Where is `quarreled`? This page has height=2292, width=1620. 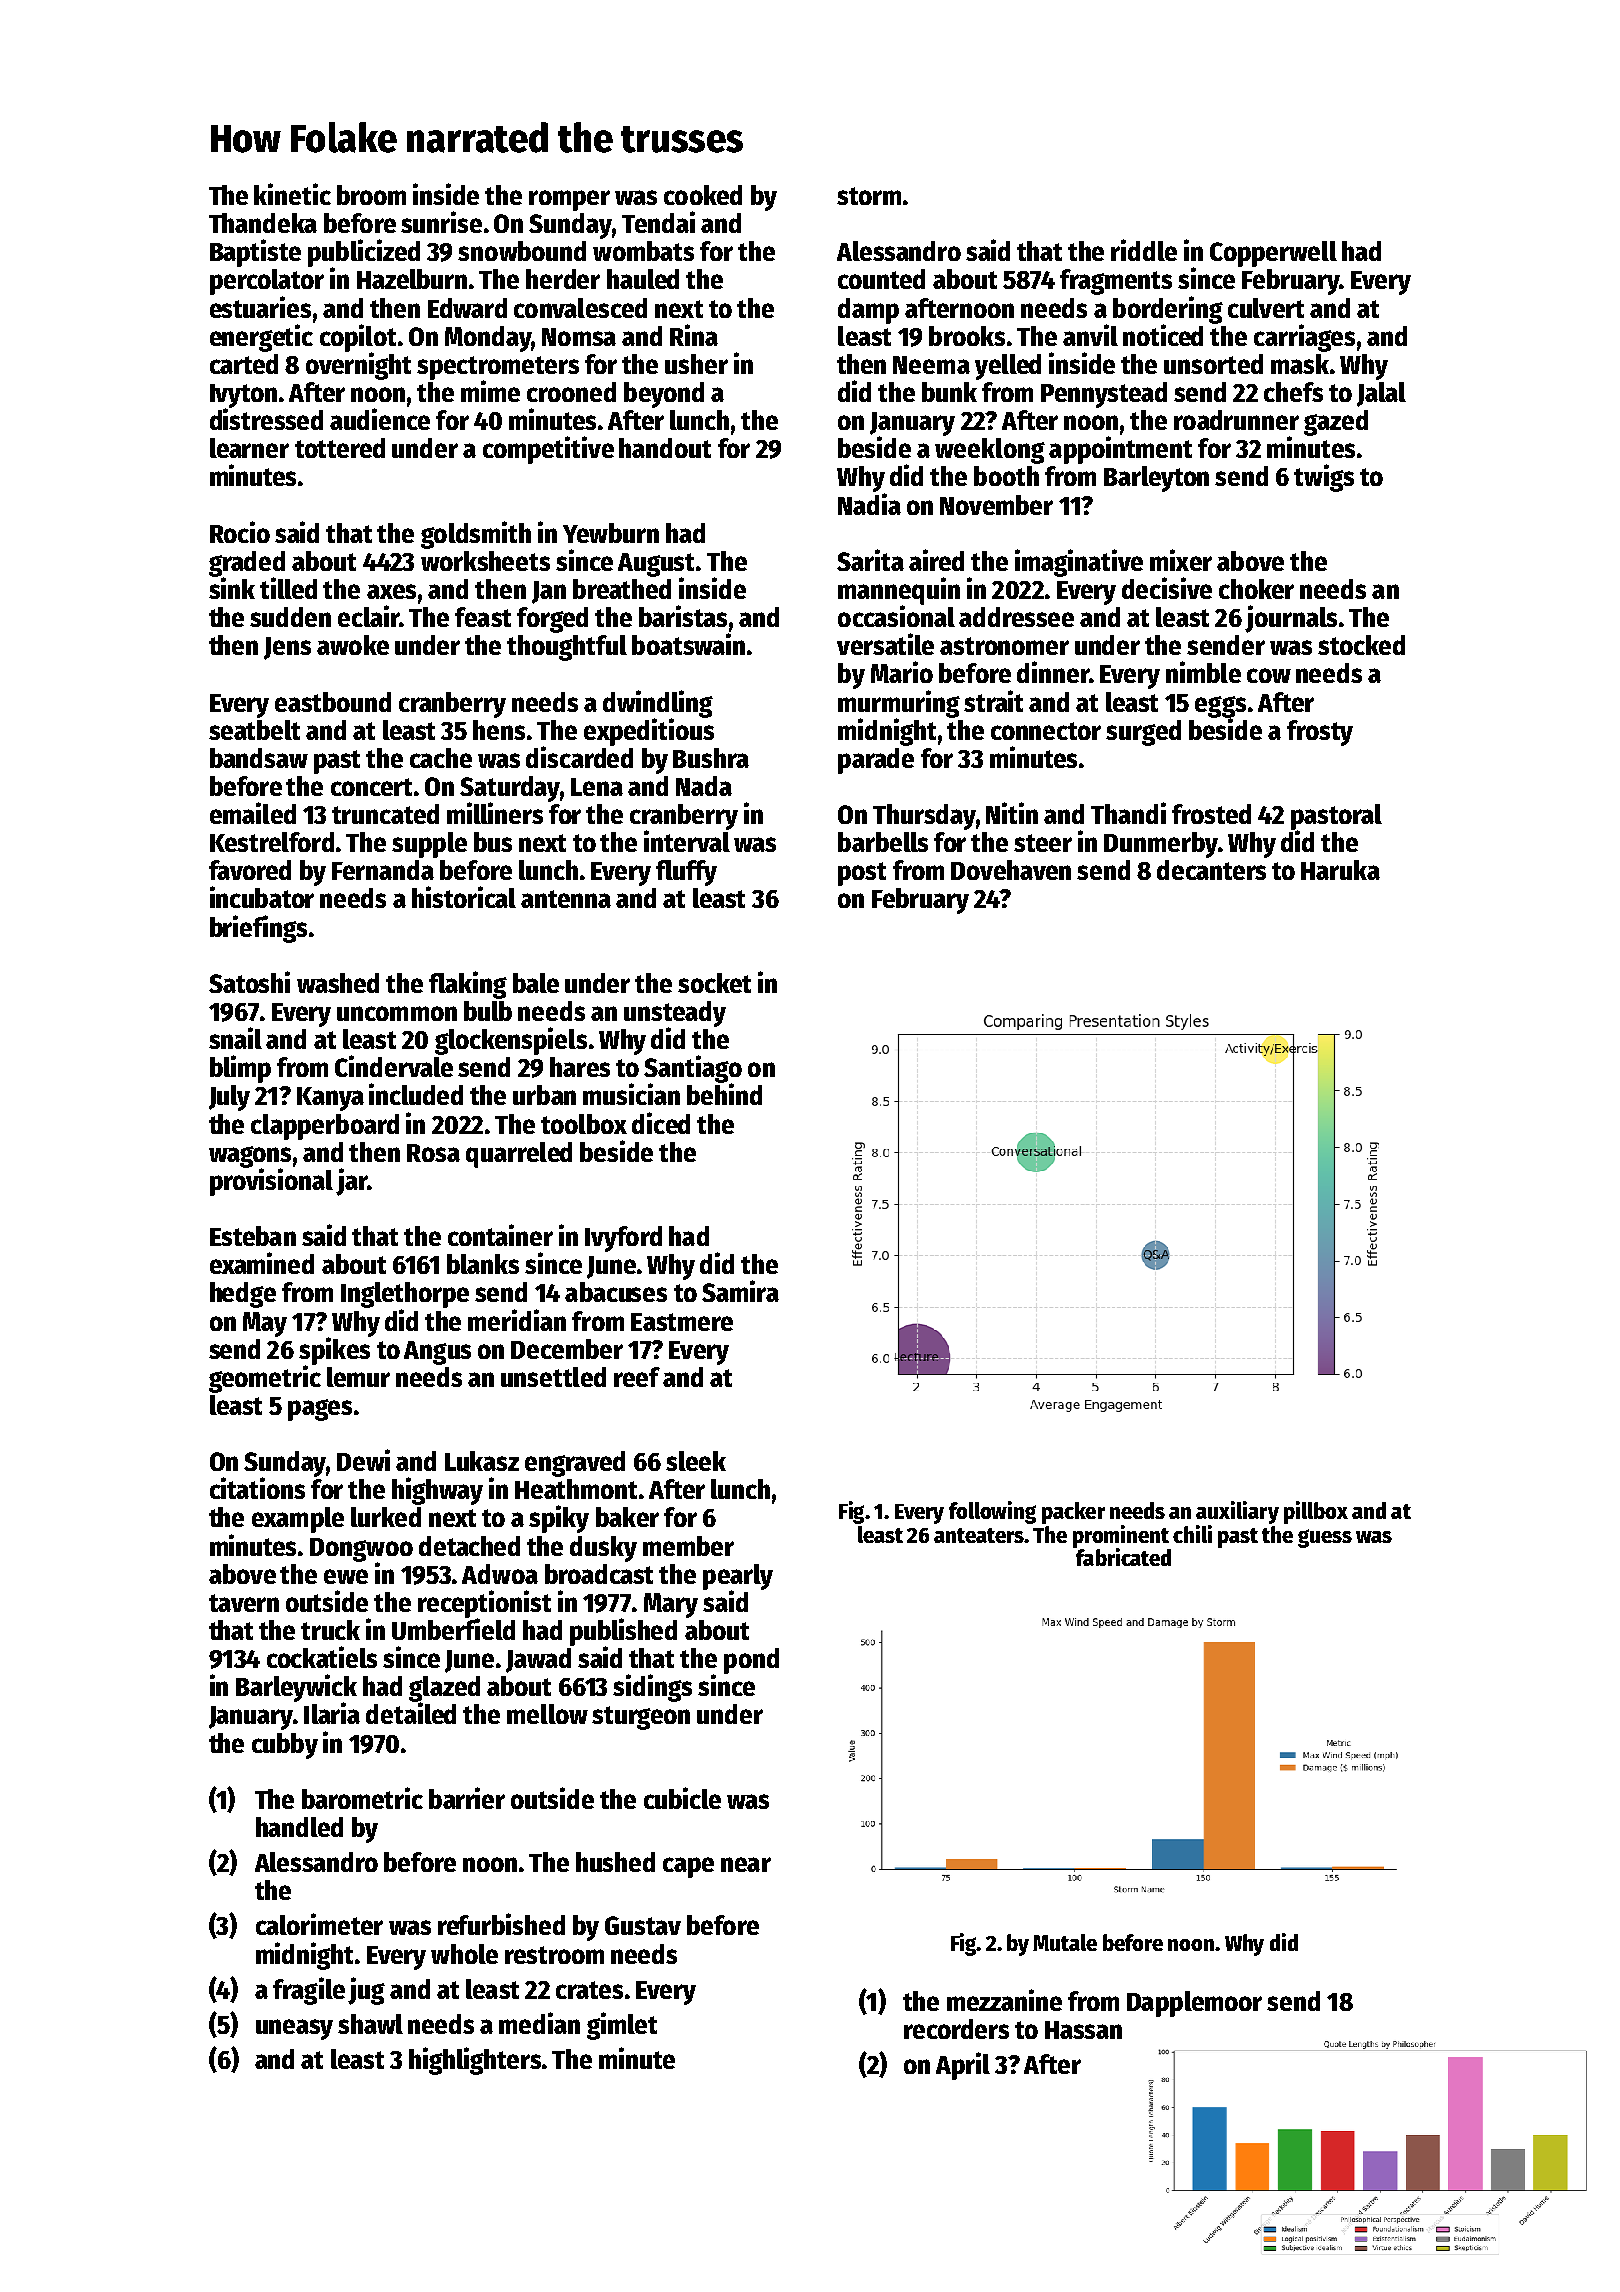
quarreled is located at coordinates (519, 1155).
